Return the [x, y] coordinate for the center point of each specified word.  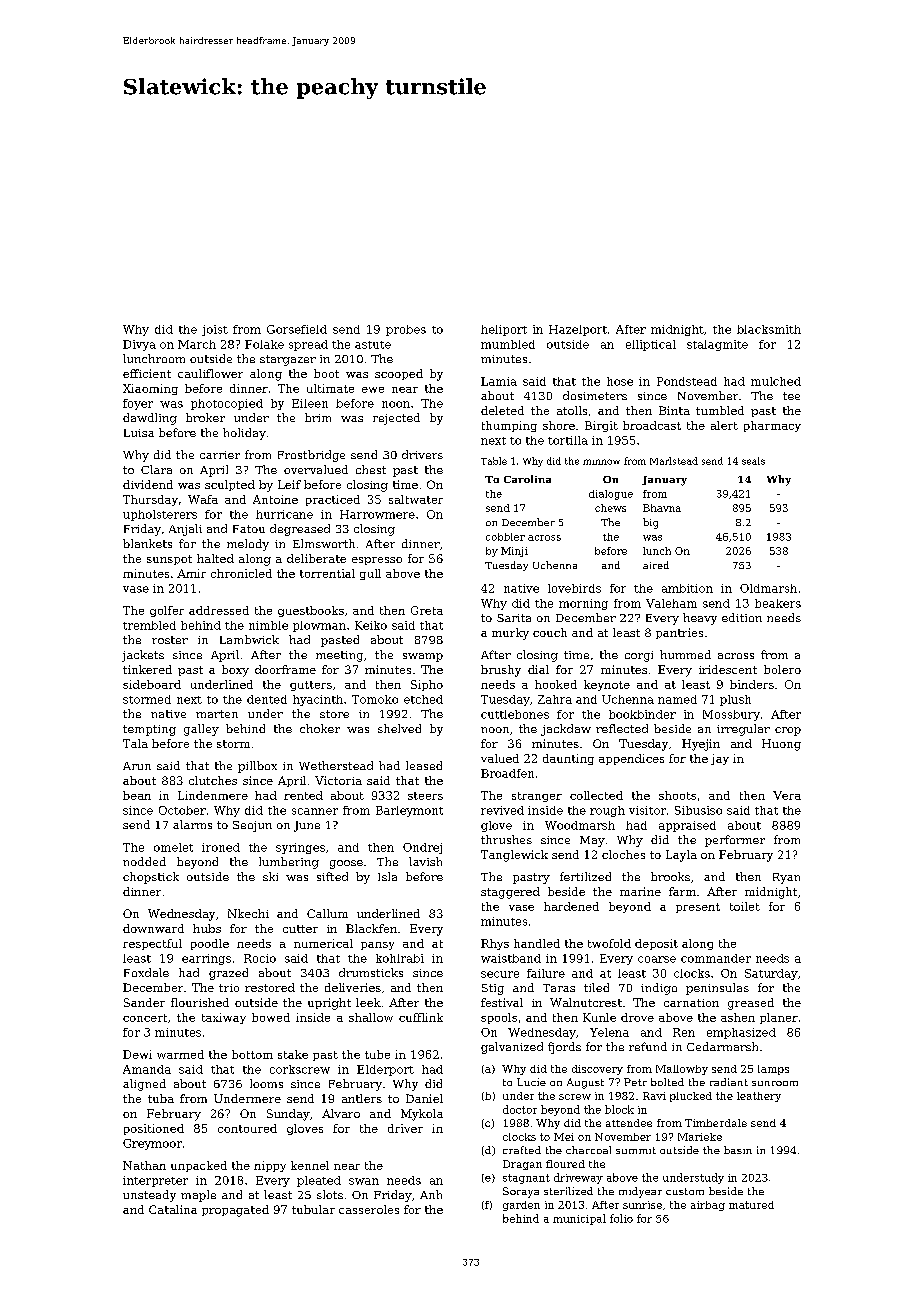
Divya [139, 345]
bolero [782, 669]
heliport [504, 330]
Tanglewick [514, 856]
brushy [501, 671]
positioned [154, 1129]
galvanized [512, 1048]
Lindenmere [213, 795]
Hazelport [578, 330]
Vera [787, 795]
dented [267, 699]
